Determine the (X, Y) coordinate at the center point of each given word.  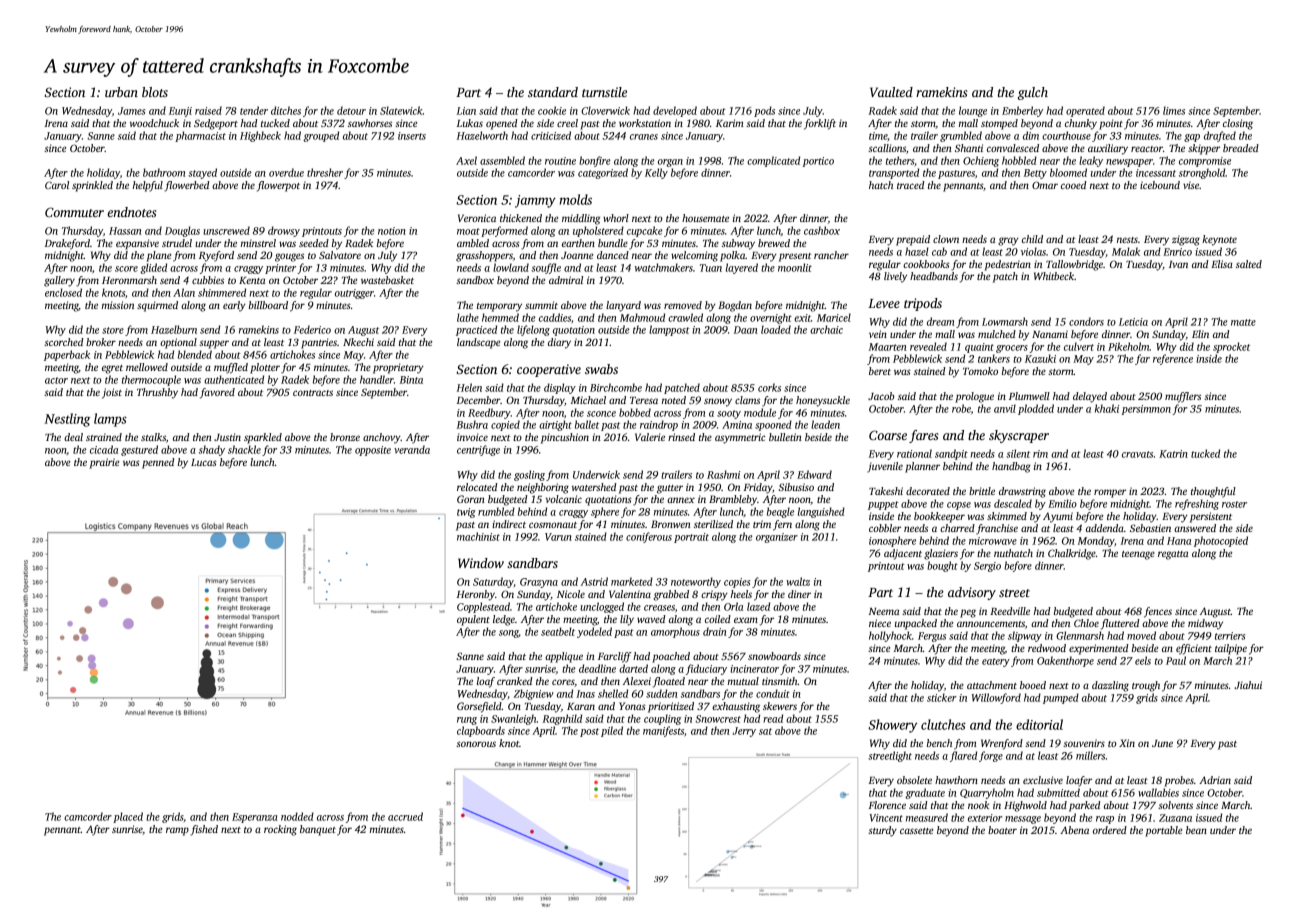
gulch (1033, 93)
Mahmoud (642, 317)
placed (128, 817)
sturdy (882, 831)
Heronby (476, 595)
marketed (632, 581)
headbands (934, 276)
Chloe (1086, 623)
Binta (411, 380)
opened (502, 124)
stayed (202, 173)
